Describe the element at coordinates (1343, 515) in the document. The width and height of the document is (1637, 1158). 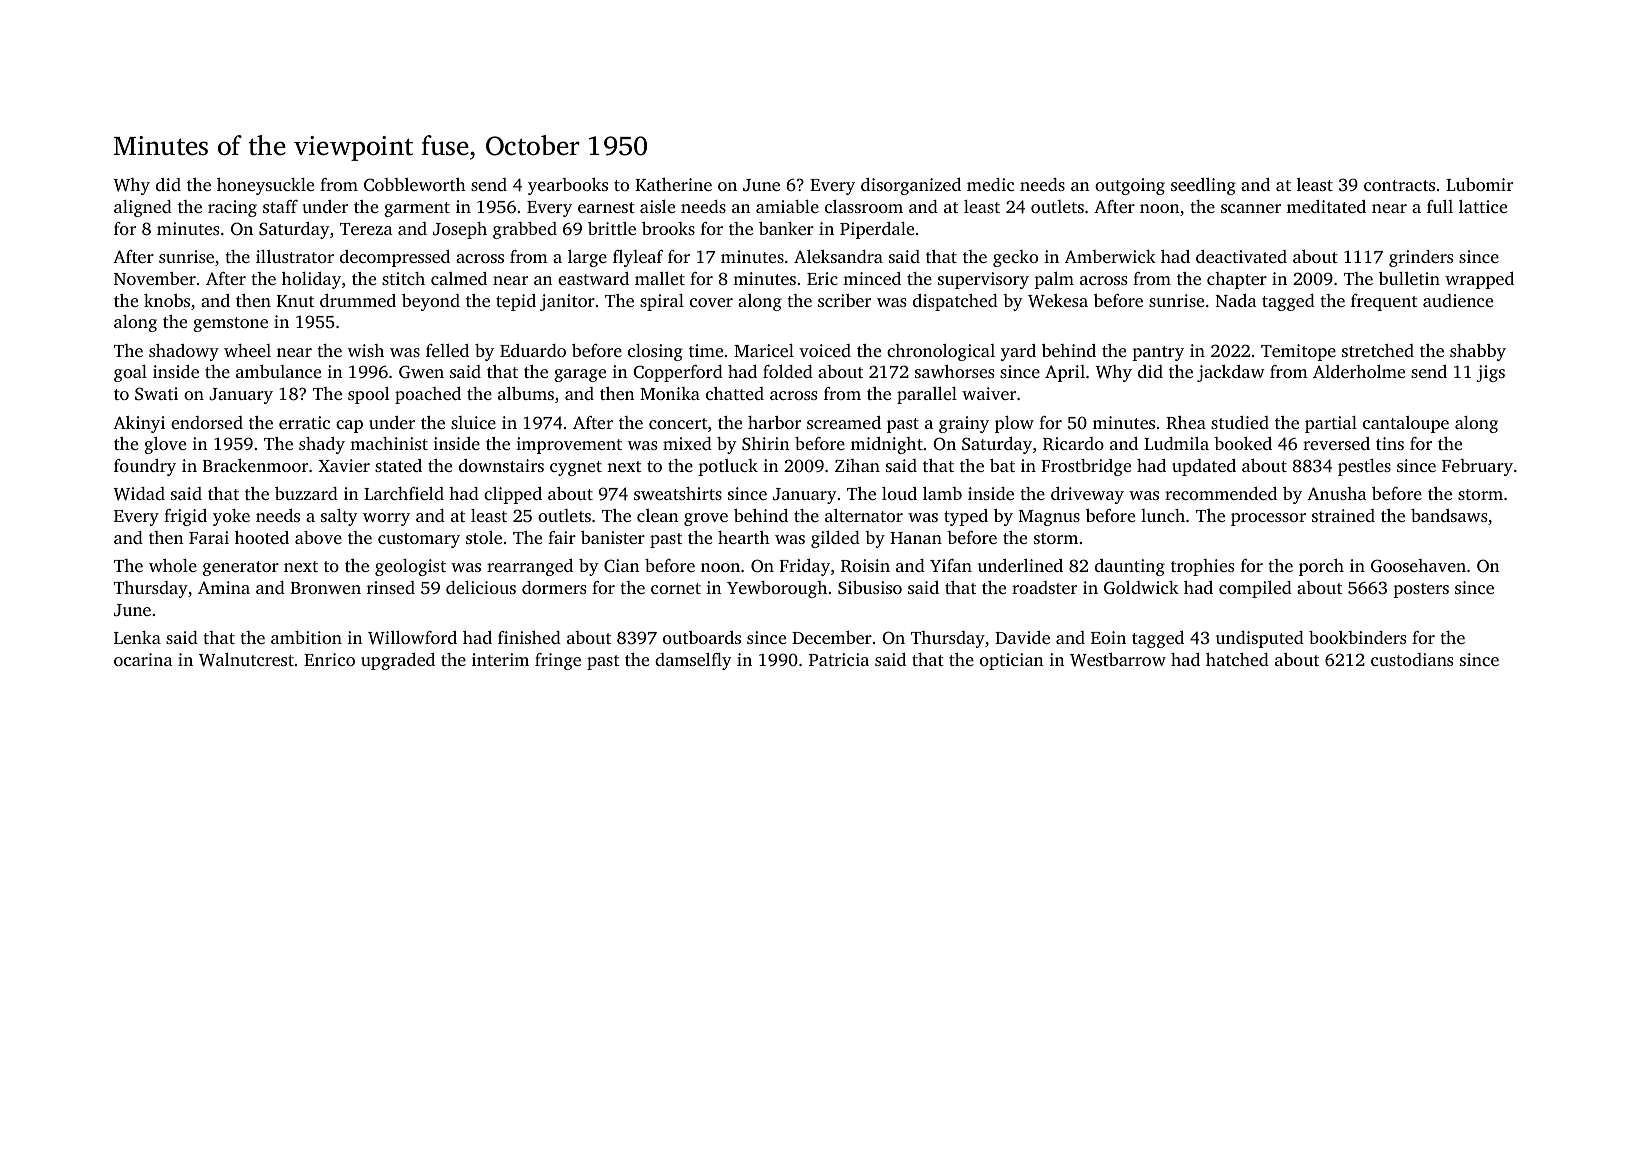
I see `strained` at that location.
